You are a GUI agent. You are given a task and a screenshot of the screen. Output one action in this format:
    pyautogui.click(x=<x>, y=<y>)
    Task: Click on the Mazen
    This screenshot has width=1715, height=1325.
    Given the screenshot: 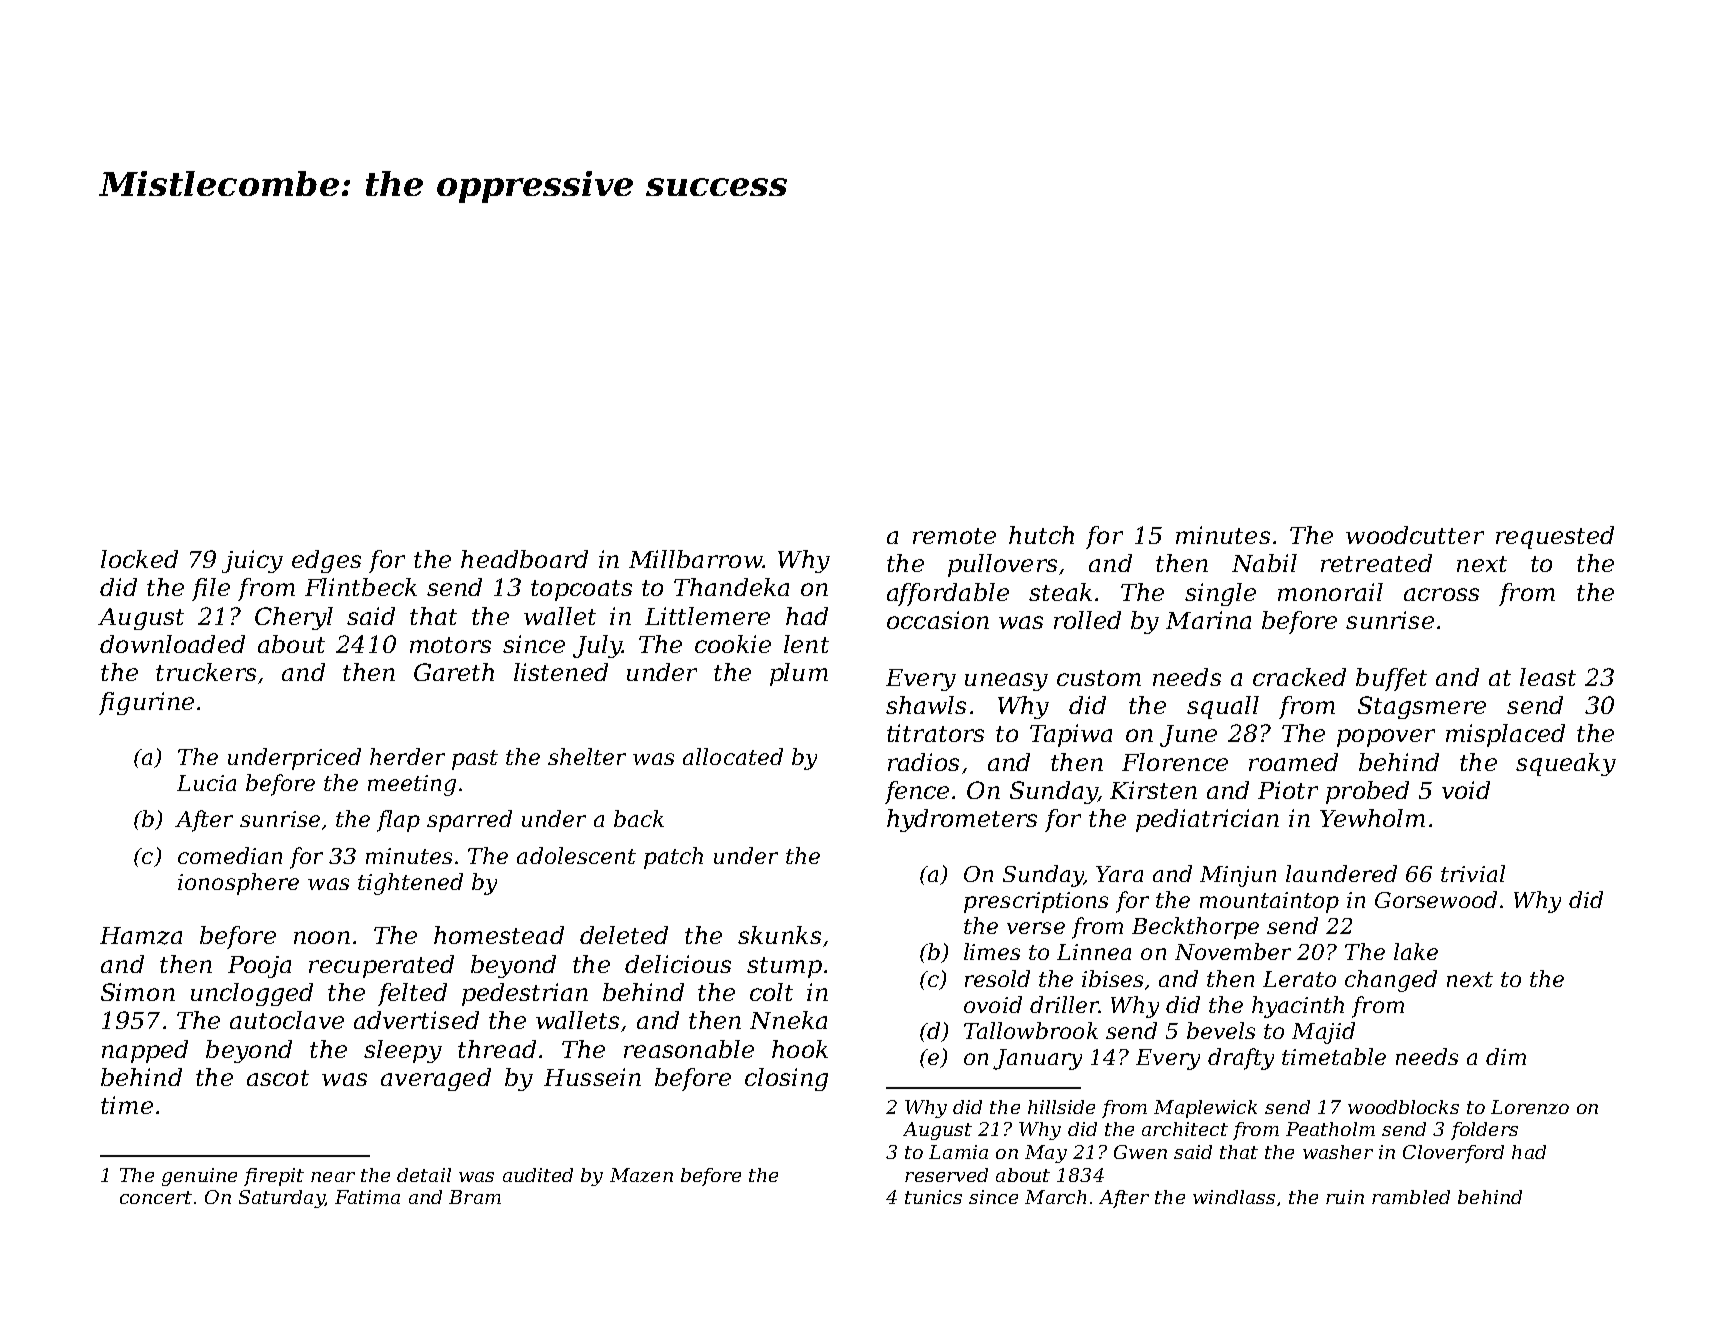 What is the action you would take?
    pyautogui.click(x=641, y=1175)
